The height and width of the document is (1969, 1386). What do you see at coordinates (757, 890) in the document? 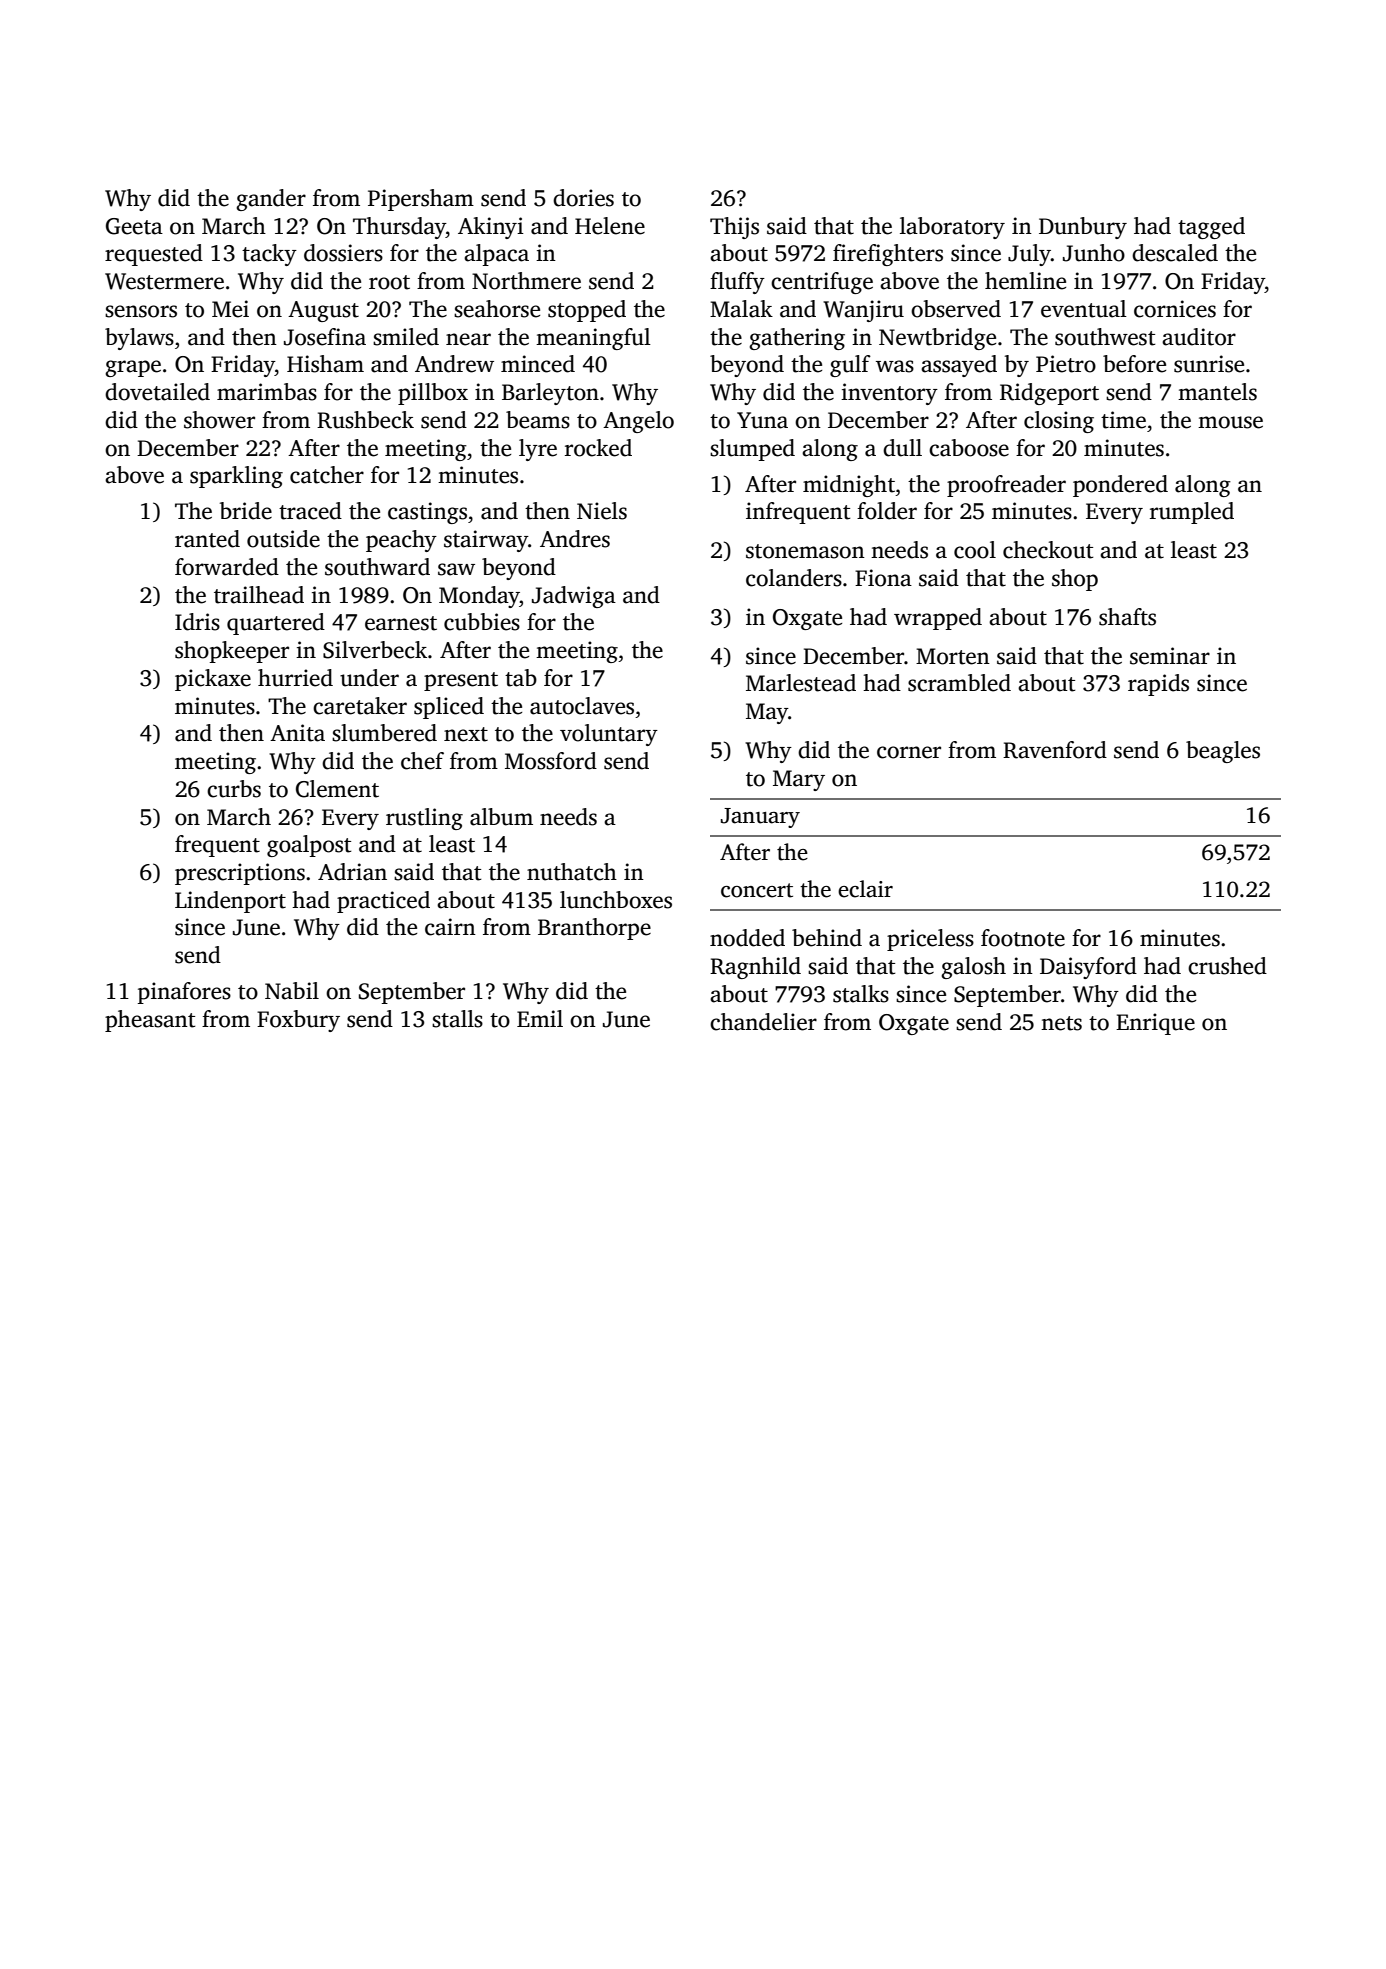
I see `concert` at bounding box center [757, 890].
